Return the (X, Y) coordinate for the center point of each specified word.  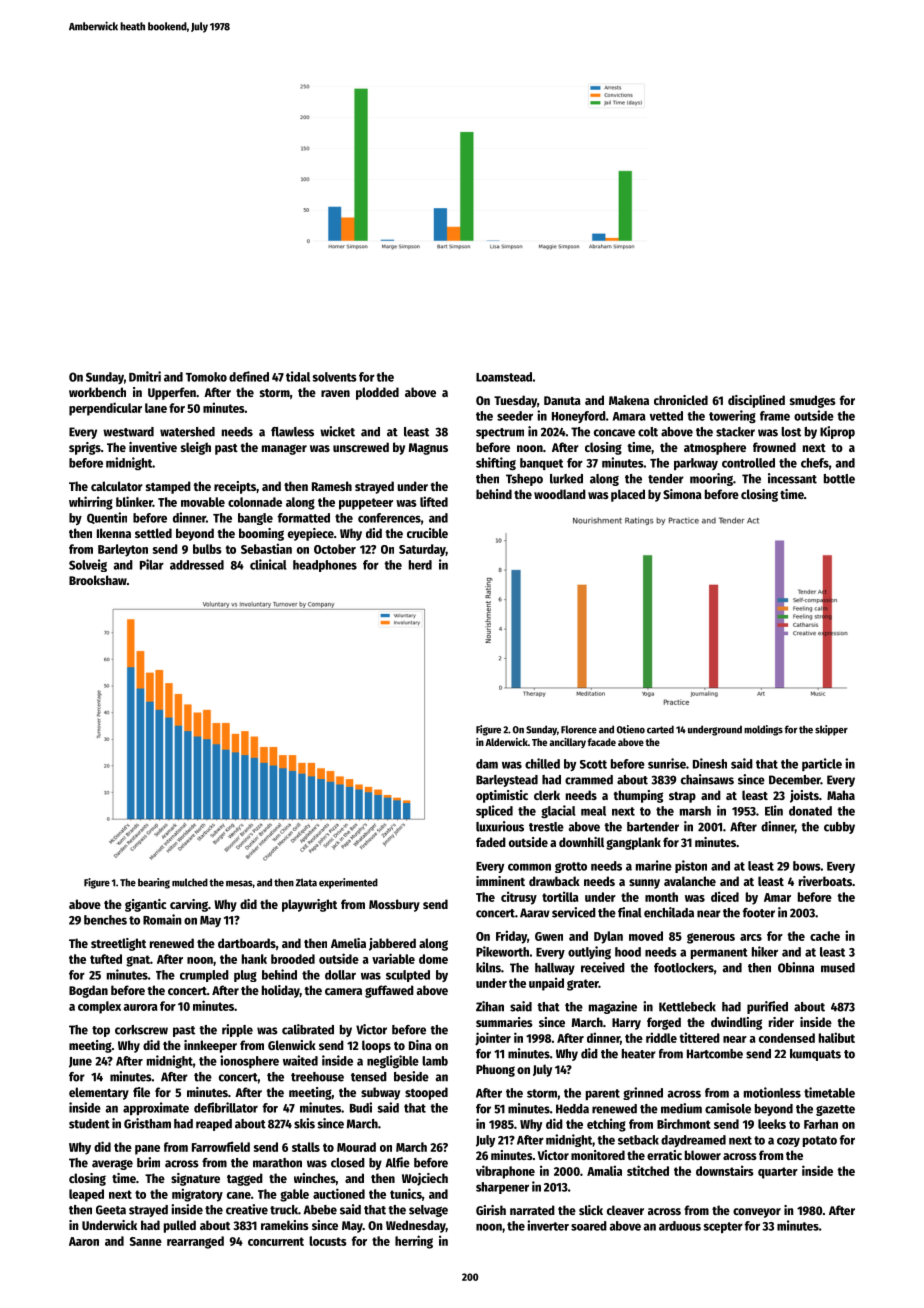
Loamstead (504, 377)
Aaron (84, 1241)
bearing (154, 883)
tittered (700, 1037)
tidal (298, 376)
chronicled (681, 400)
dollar (340, 975)
